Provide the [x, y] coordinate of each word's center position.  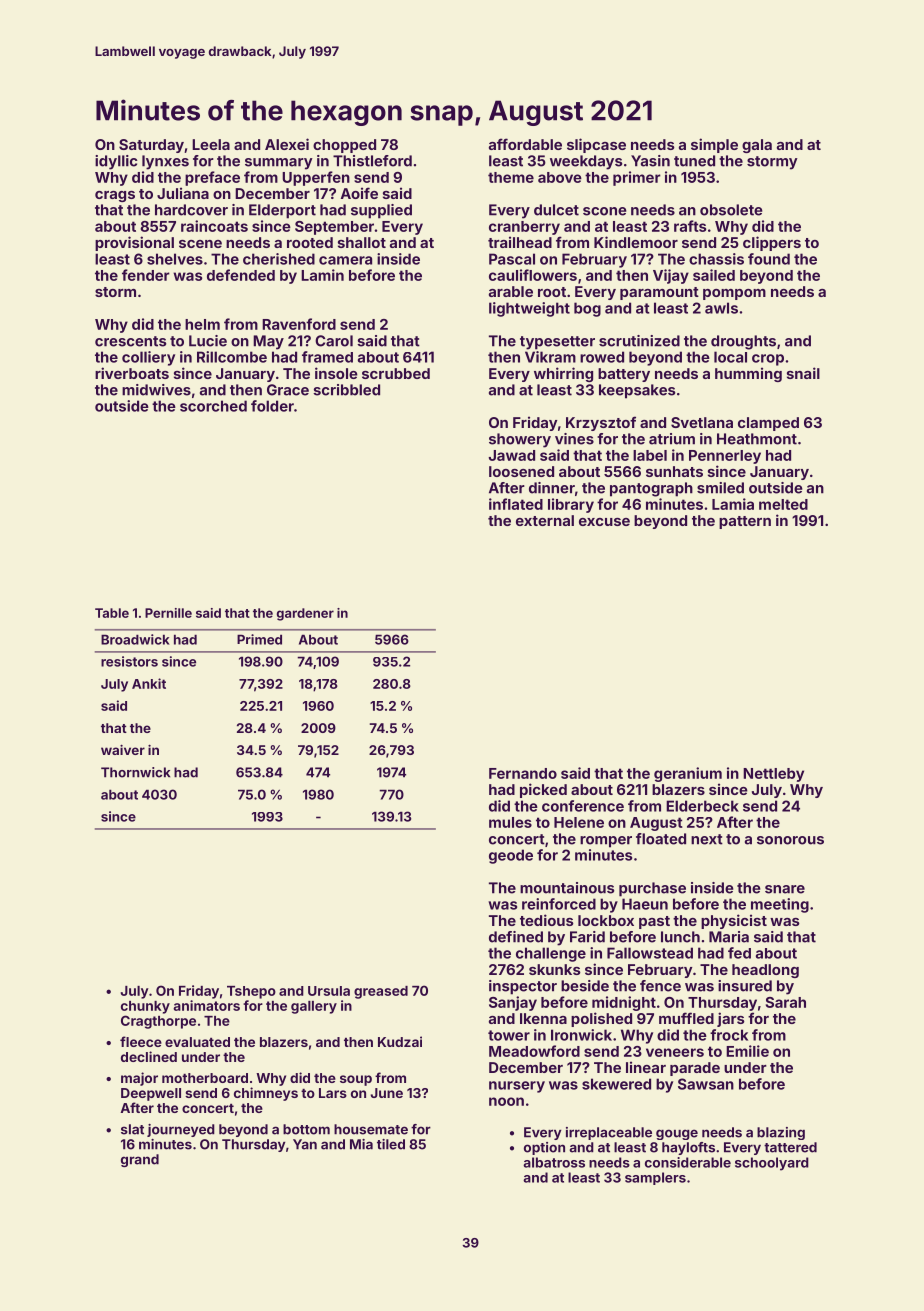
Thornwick [135, 772]
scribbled [346, 390]
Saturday [151, 146]
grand [140, 1160]
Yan [305, 1144]
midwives [156, 390]
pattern [745, 522]
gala [757, 146]
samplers [655, 1178]
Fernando [523, 773]
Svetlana [702, 422]
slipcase [596, 145]
